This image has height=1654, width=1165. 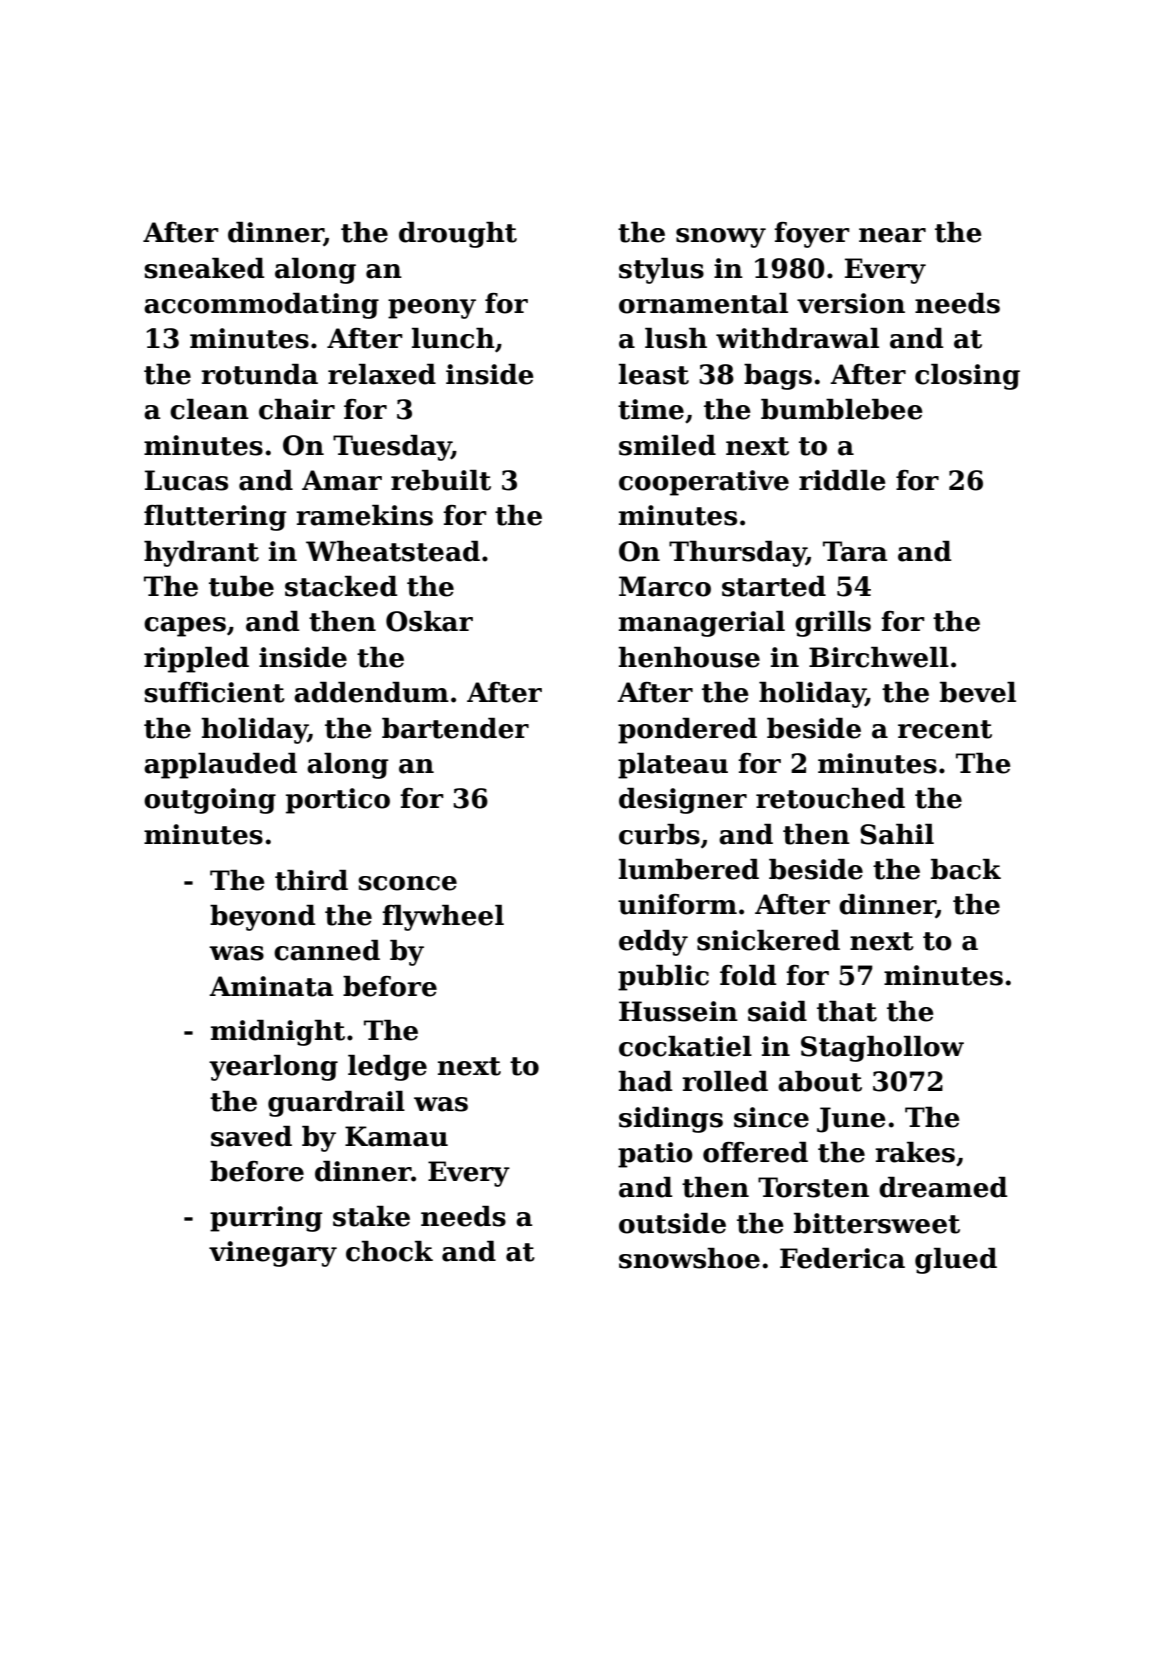 I want to click on purring, so click(x=266, y=1219).
